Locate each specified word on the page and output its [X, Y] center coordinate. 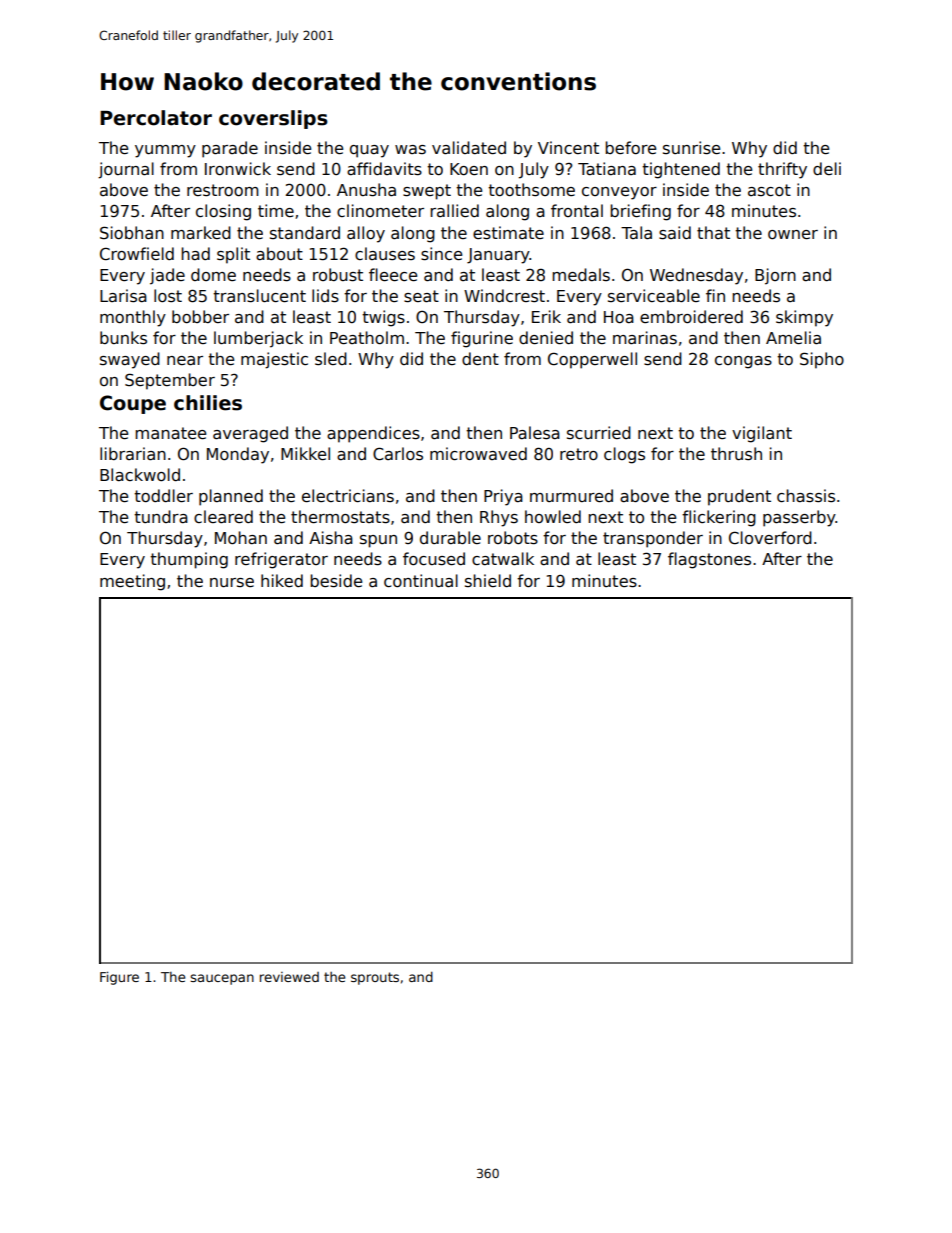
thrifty [782, 170]
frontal [577, 211]
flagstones [709, 560]
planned [231, 497]
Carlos [398, 454]
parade [230, 149]
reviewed [289, 977]
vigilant [762, 434]
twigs [383, 318]
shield [488, 580]
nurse [232, 582]
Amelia [793, 338]
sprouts [375, 978]
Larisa [123, 296]
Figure [119, 978]
